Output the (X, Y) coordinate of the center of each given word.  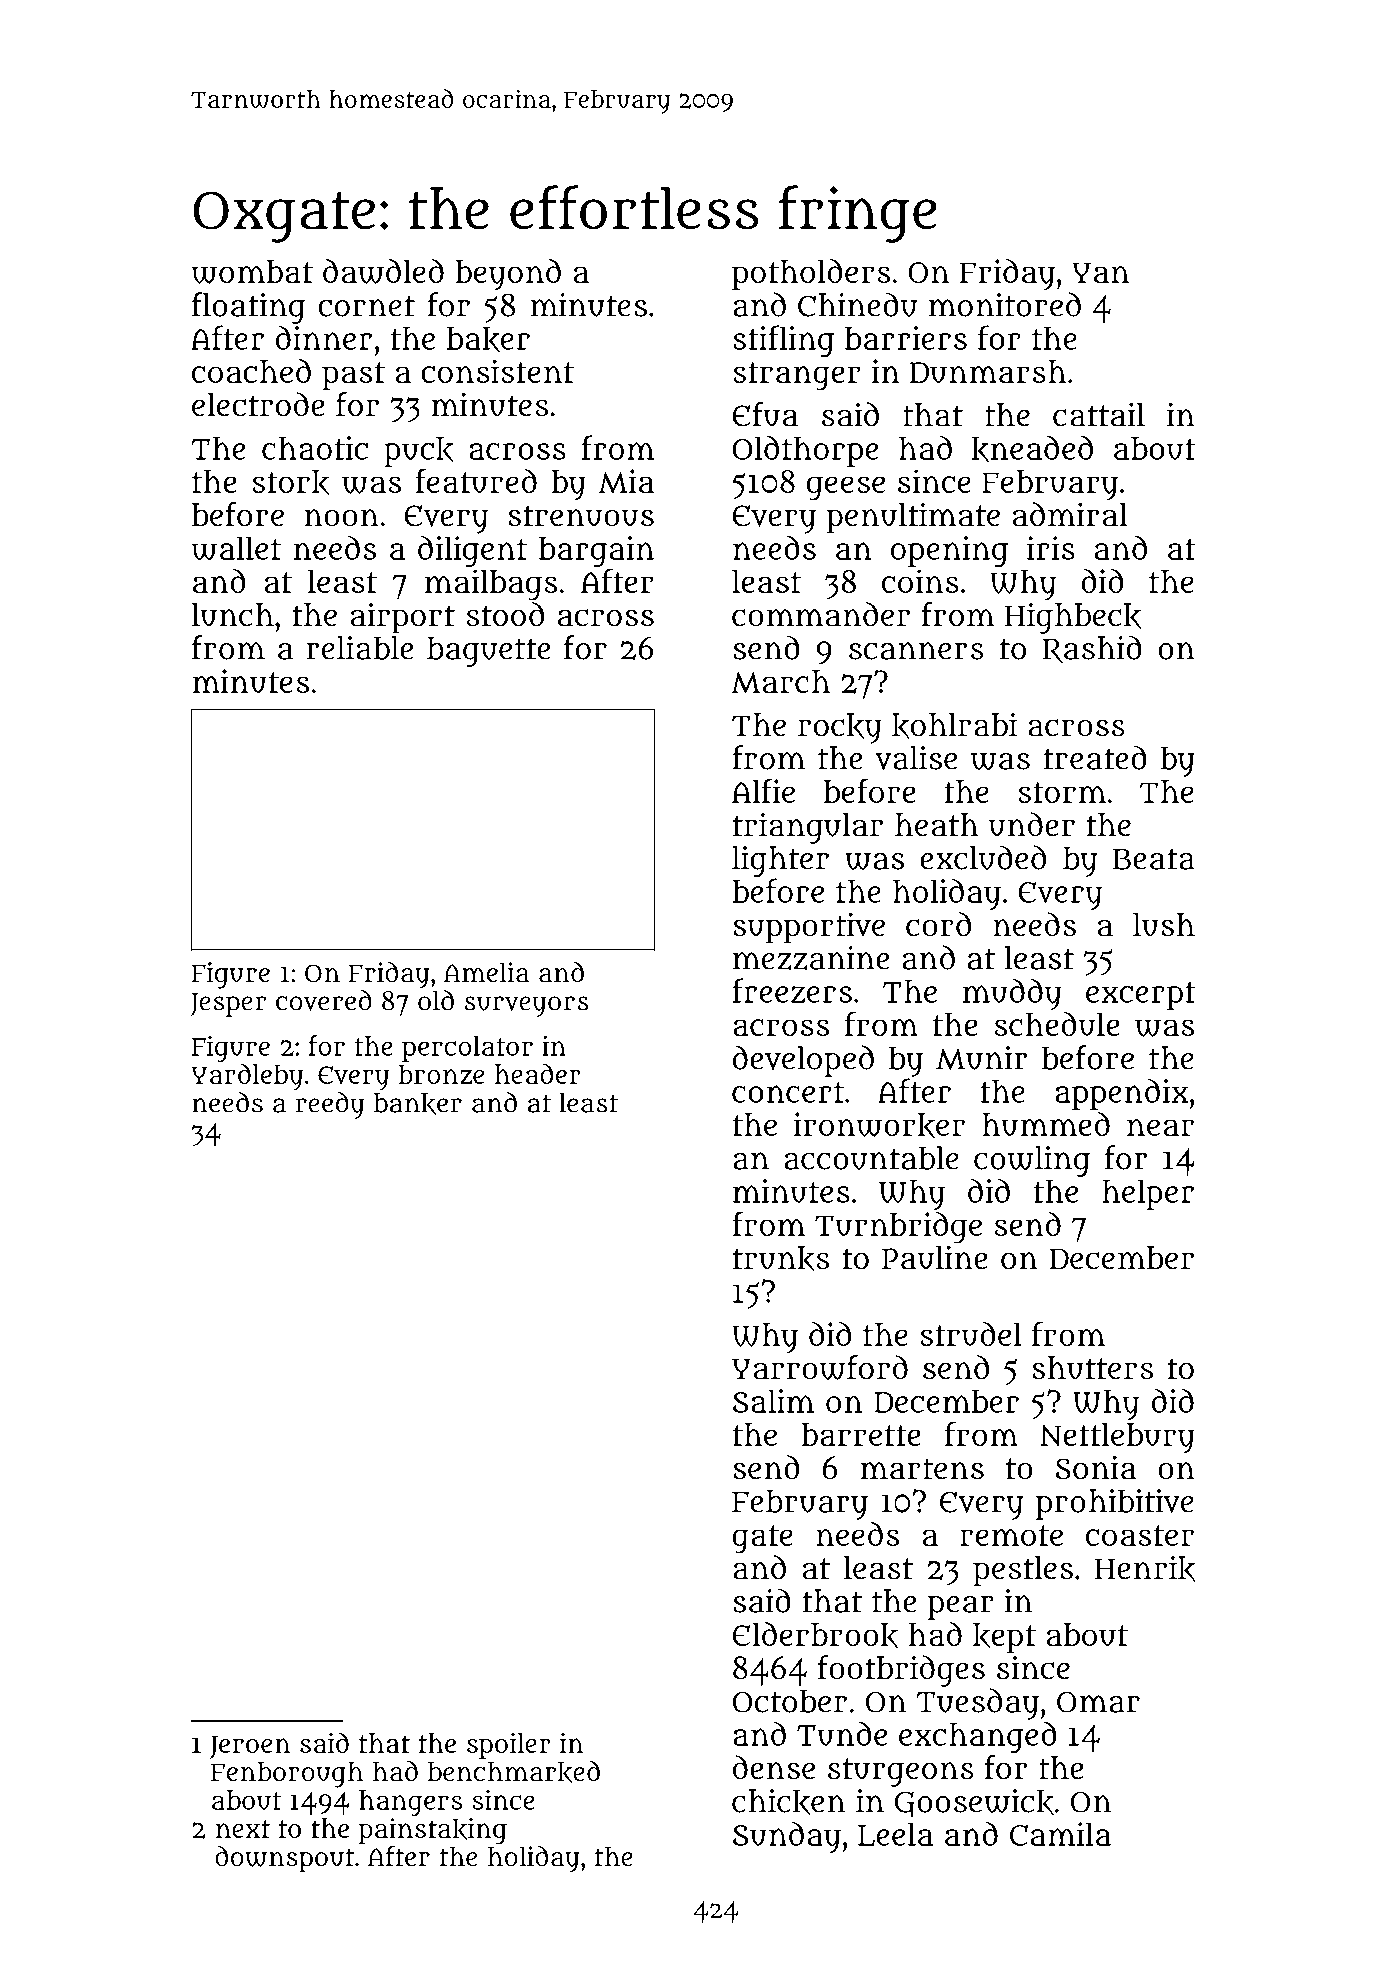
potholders (811, 274)
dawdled (383, 271)
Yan (1100, 272)
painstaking (433, 1831)
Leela (895, 1834)
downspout (284, 1859)
